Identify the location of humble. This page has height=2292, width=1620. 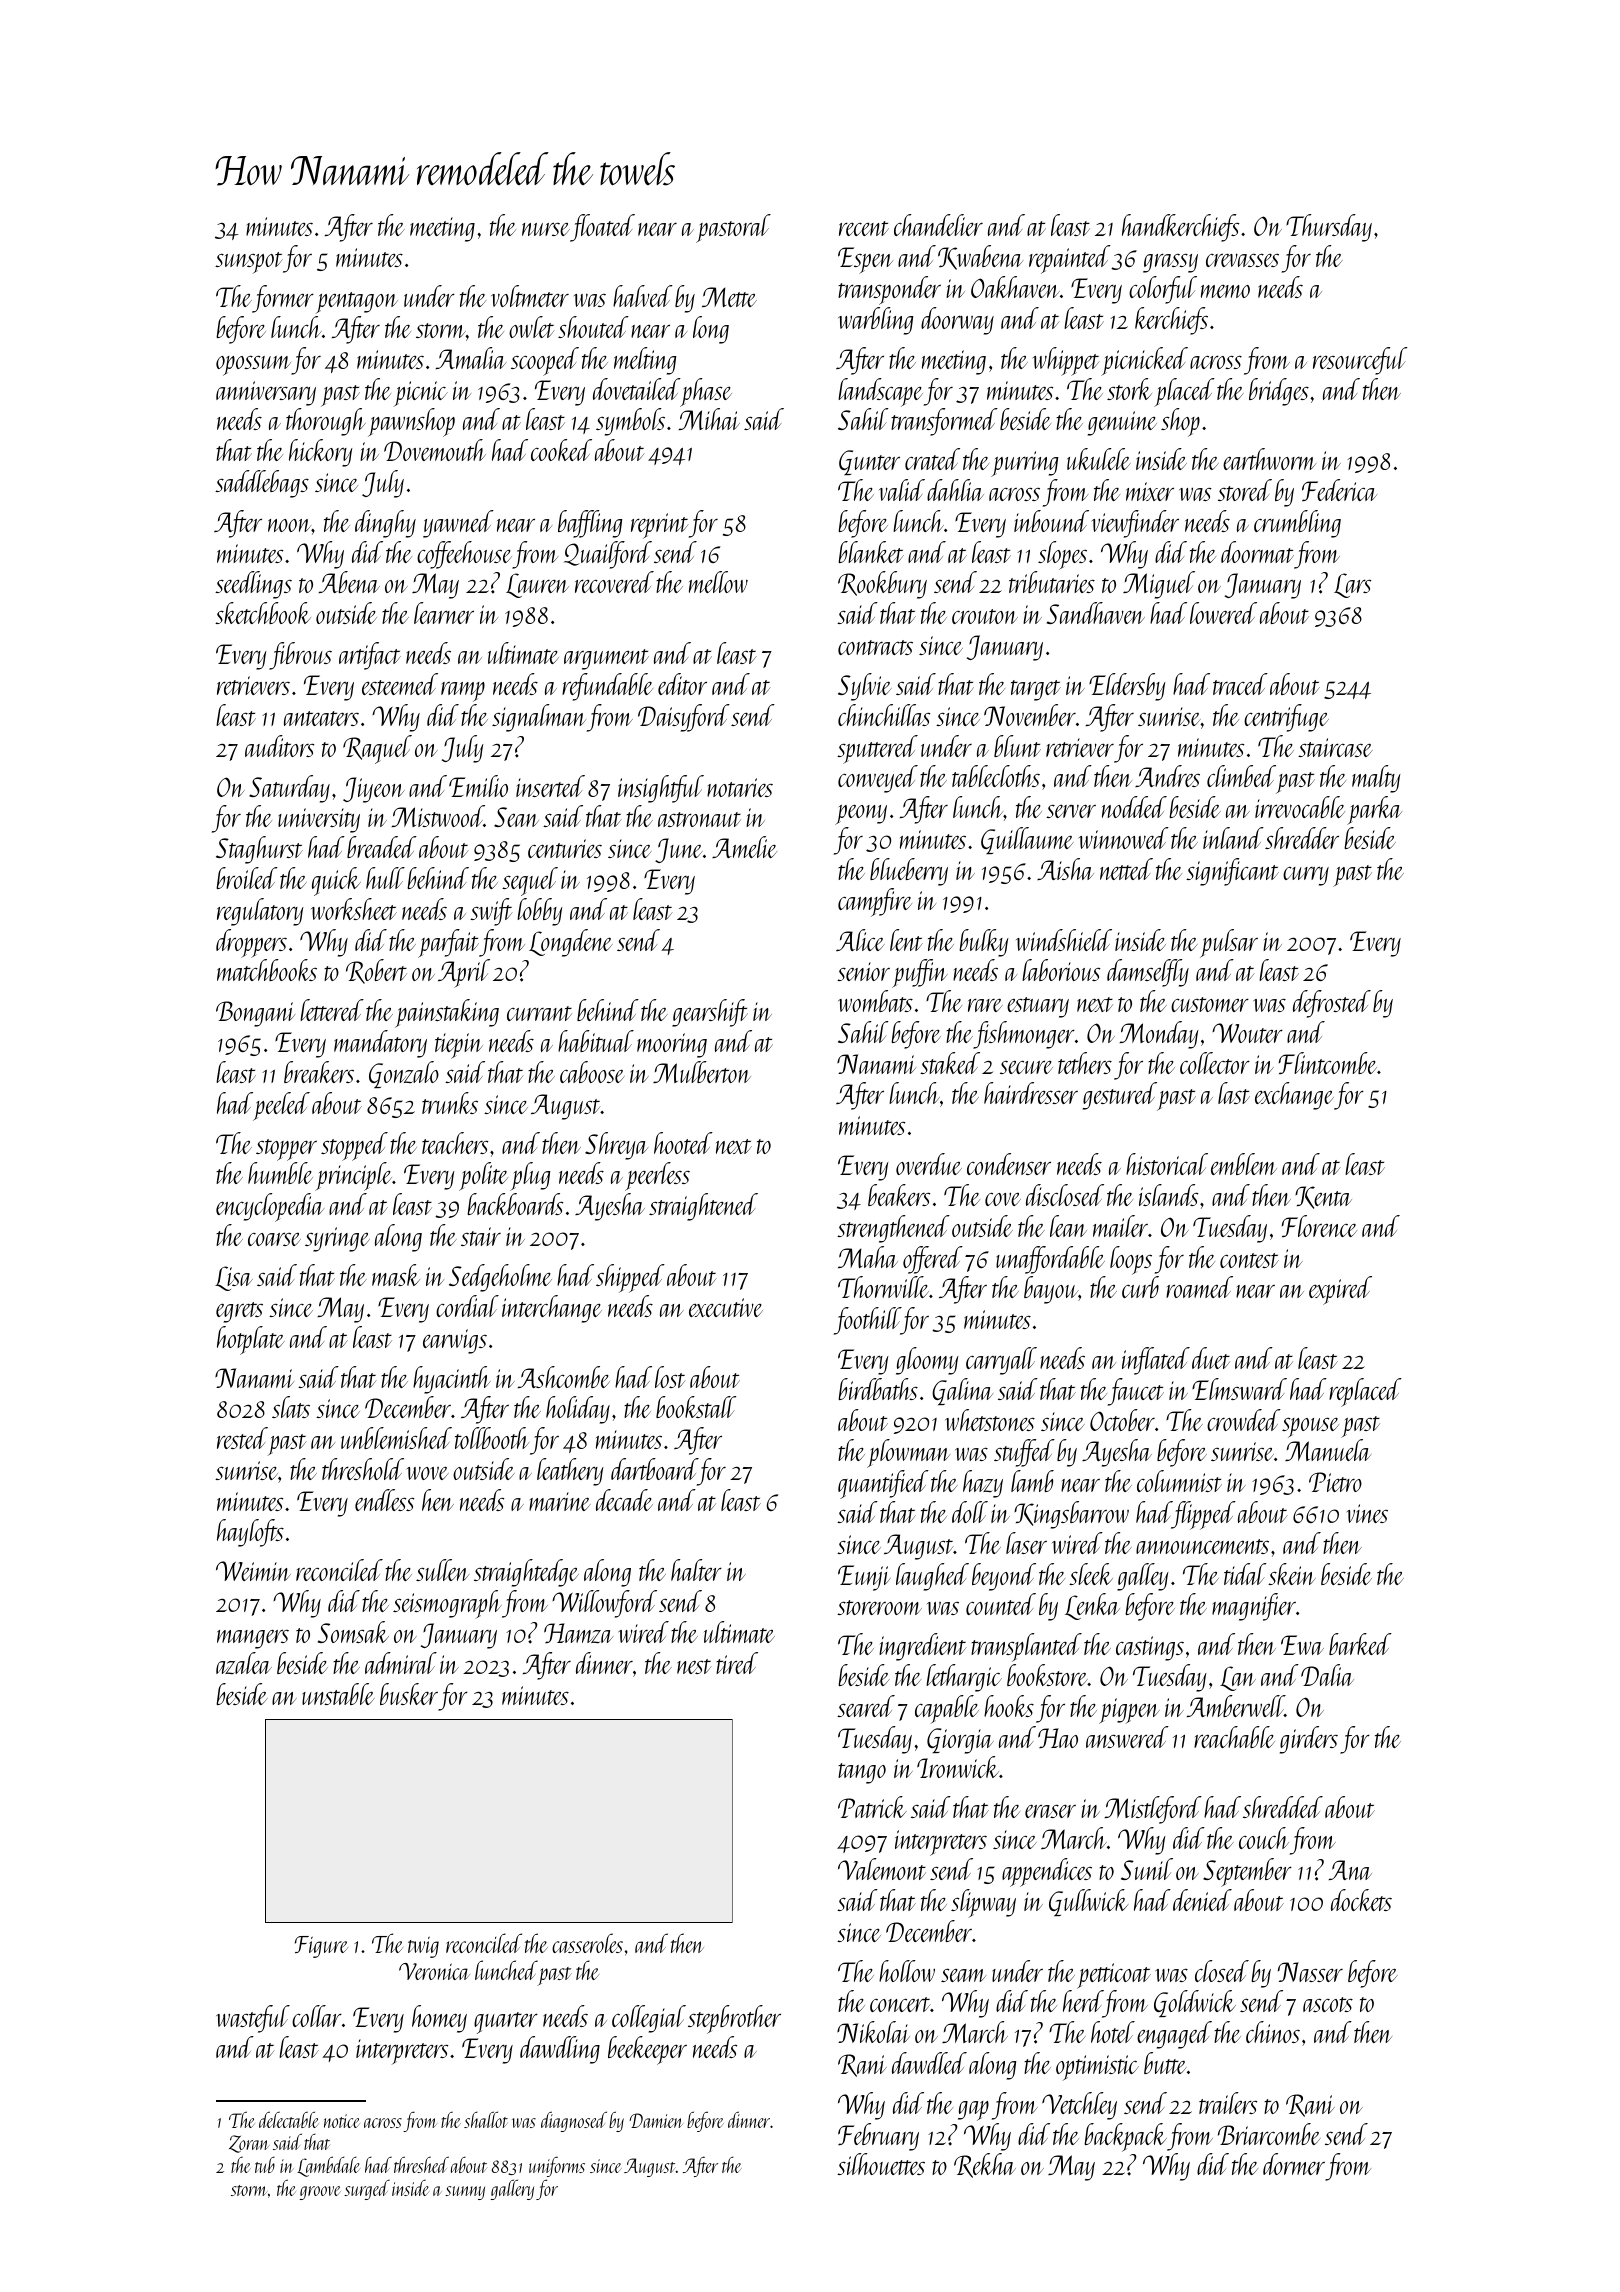
(280, 1173).
